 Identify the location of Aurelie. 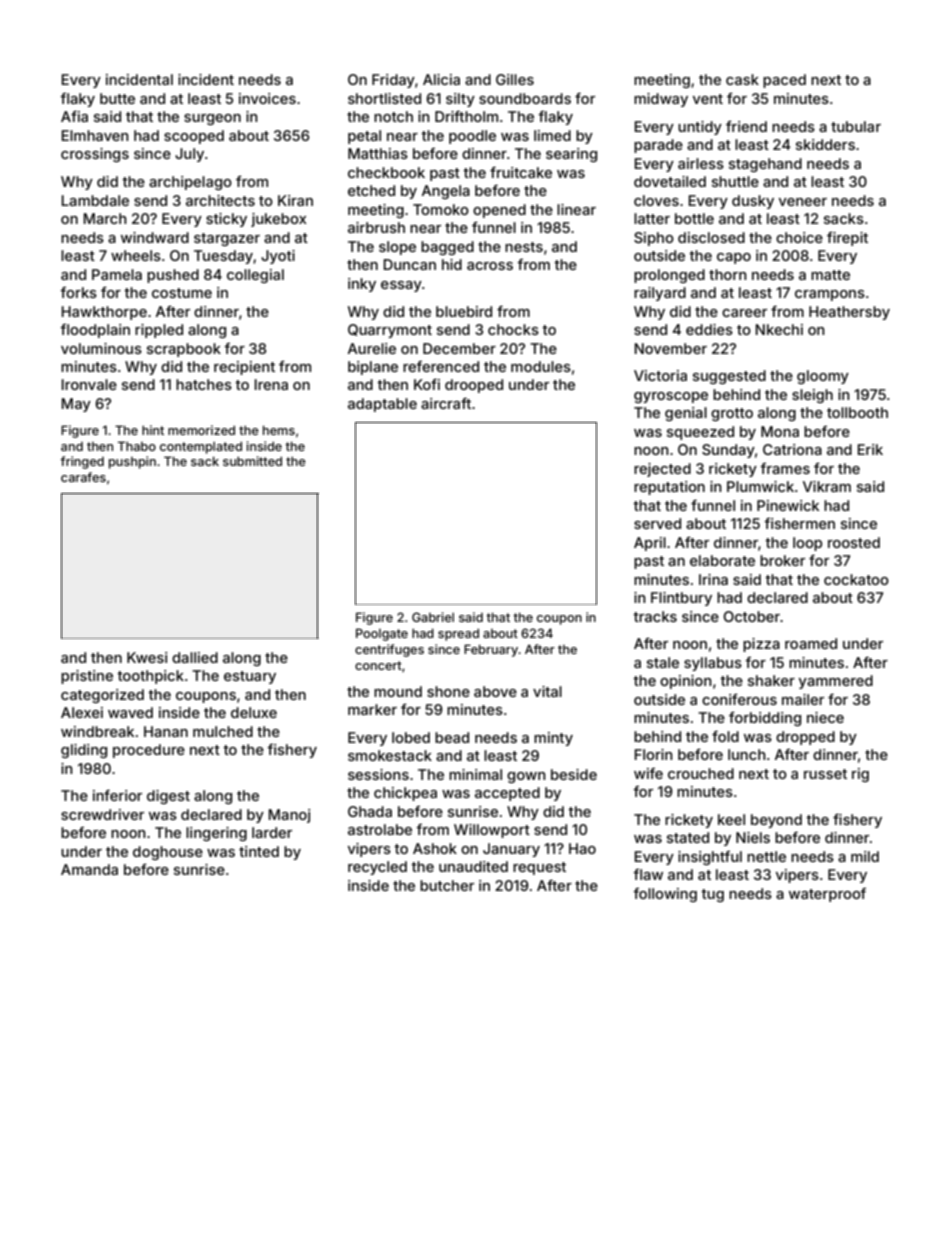
(372, 348).
